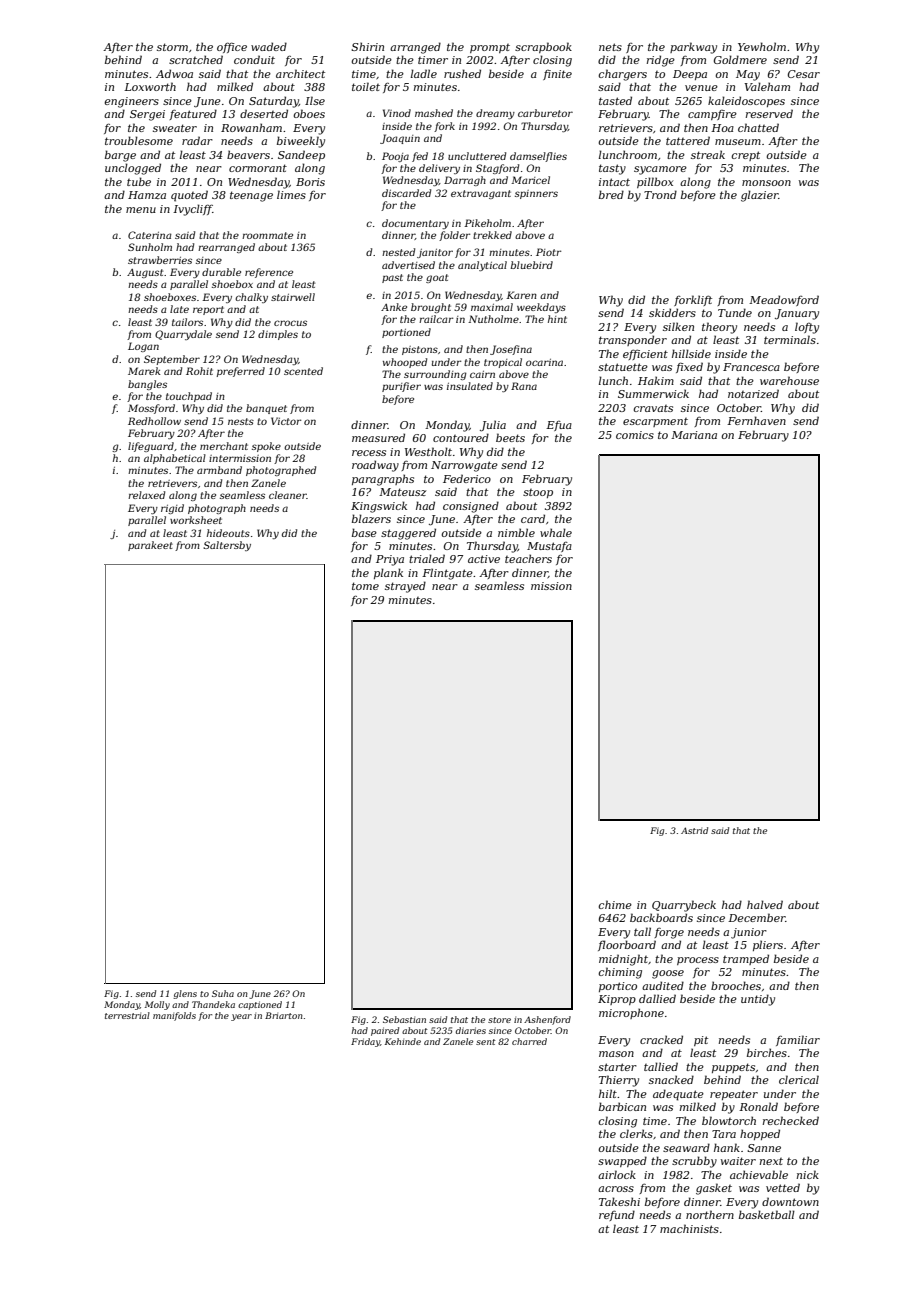 Image resolution: width=924 pixels, height=1308 pixels. What do you see at coordinates (174, 1016) in the page?
I see `manifolds` at bounding box center [174, 1016].
